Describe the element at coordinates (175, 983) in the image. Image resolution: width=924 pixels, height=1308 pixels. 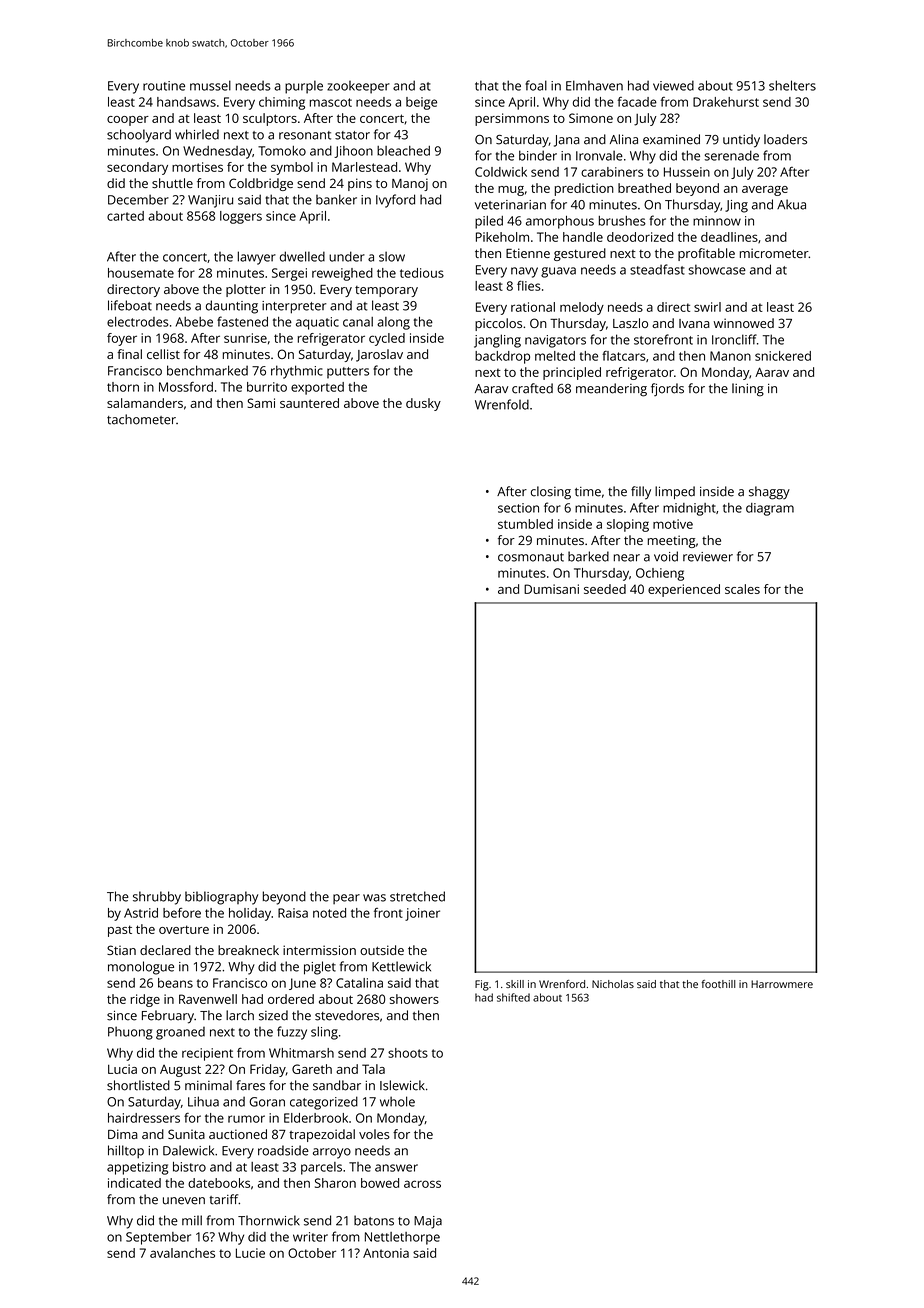
I see `beans` at that location.
